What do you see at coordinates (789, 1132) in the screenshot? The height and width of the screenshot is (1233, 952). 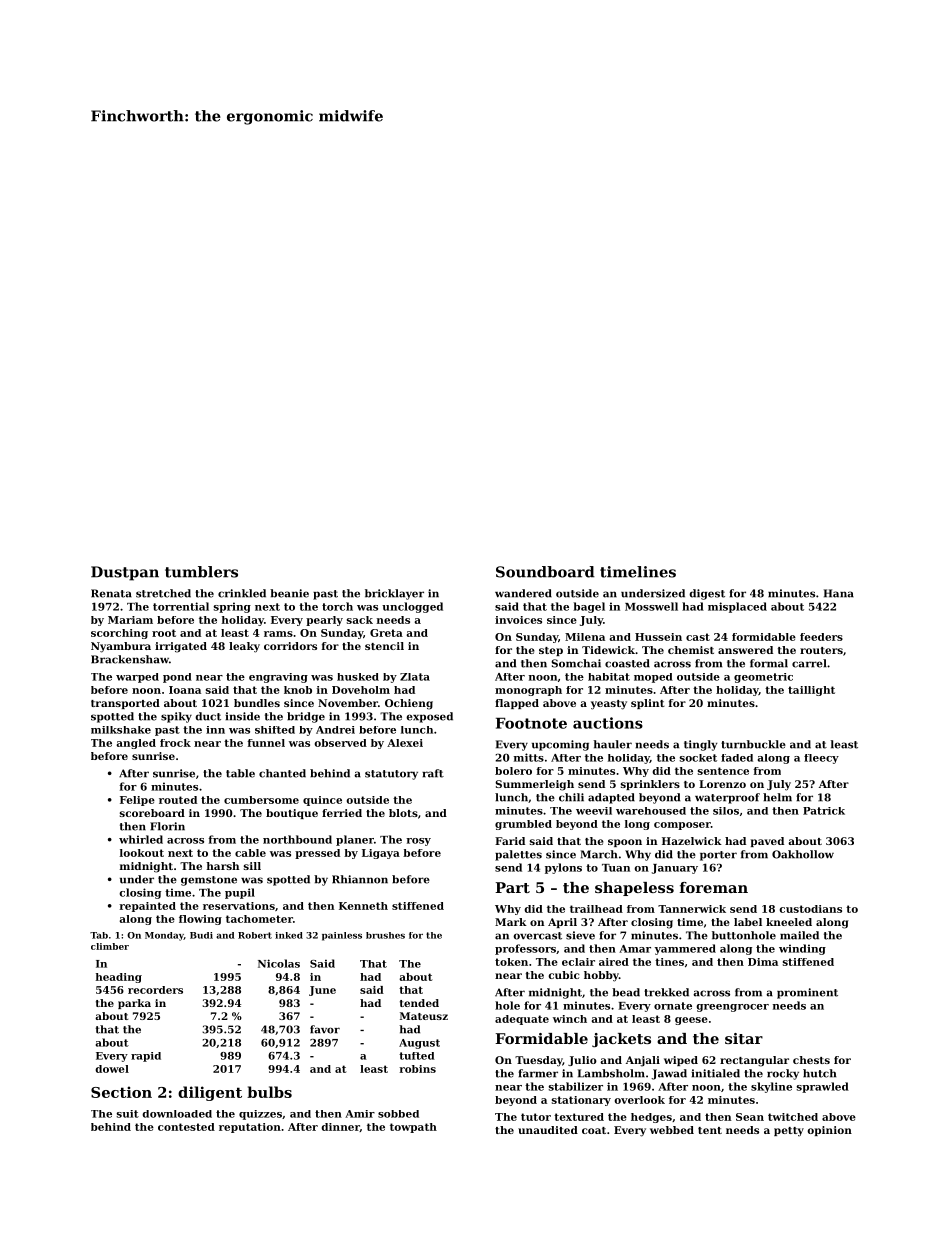 I see `petty` at bounding box center [789, 1132].
